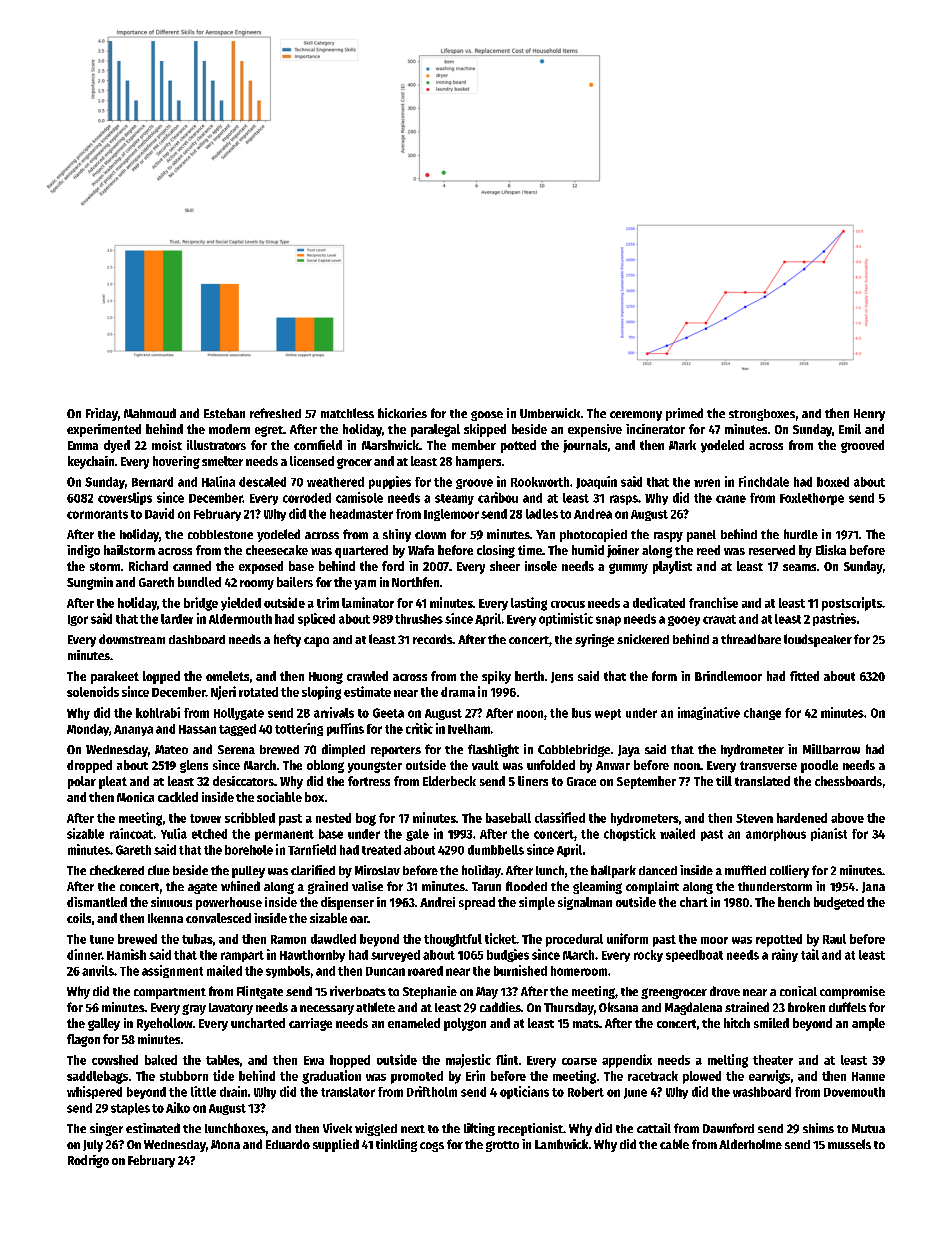  Describe the element at coordinates (130, 1109) in the page. I see `staples` at that location.
